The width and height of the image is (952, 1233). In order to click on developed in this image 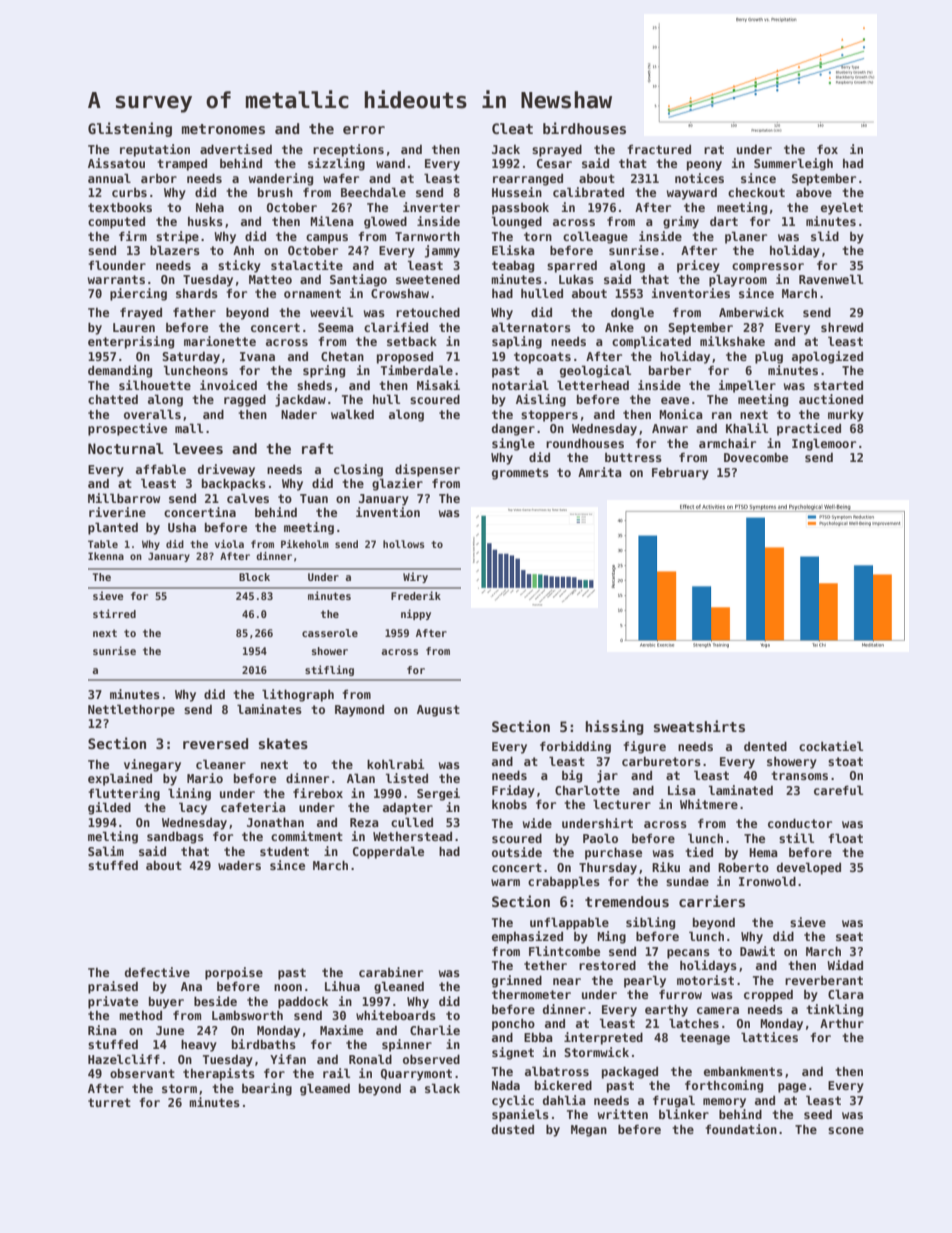, I will do `click(809, 868)`.
